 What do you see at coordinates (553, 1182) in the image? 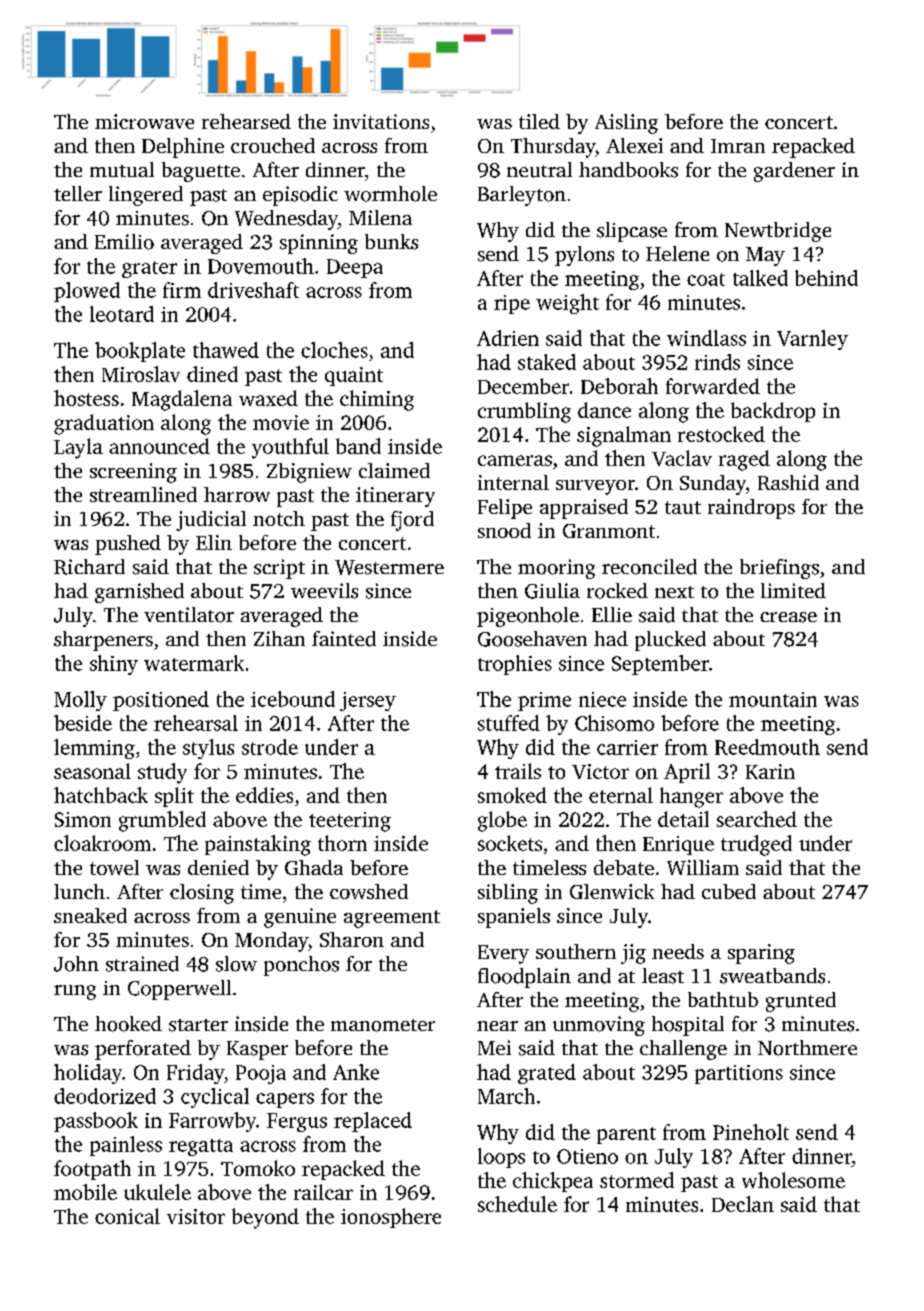
I see `chickpea` at bounding box center [553, 1182].
